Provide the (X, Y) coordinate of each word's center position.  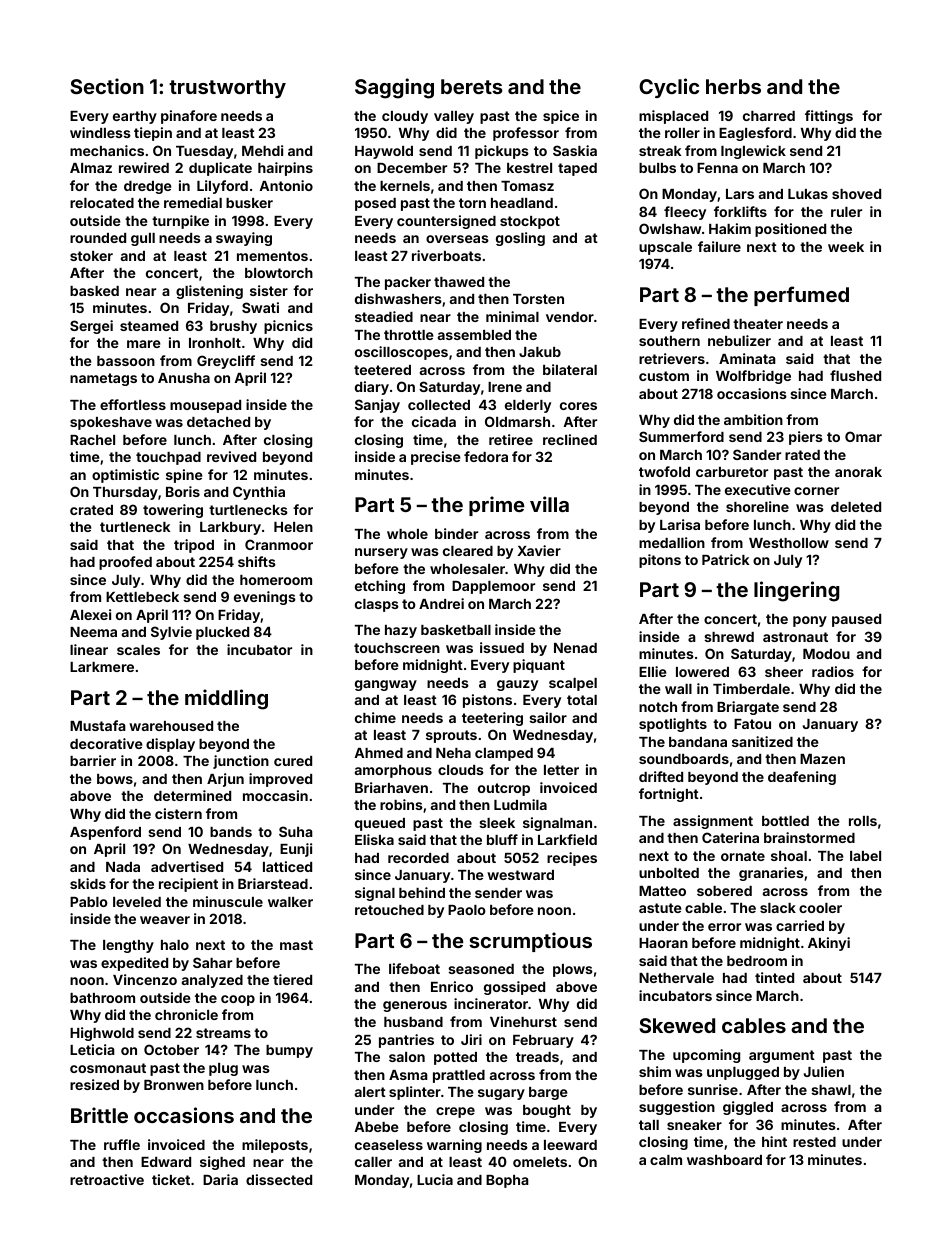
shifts (257, 561)
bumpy (289, 1051)
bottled (785, 821)
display (170, 745)
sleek (497, 823)
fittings (829, 117)
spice (561, 117)
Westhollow (789, 543)
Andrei (441, 603)
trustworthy (227, 88)
